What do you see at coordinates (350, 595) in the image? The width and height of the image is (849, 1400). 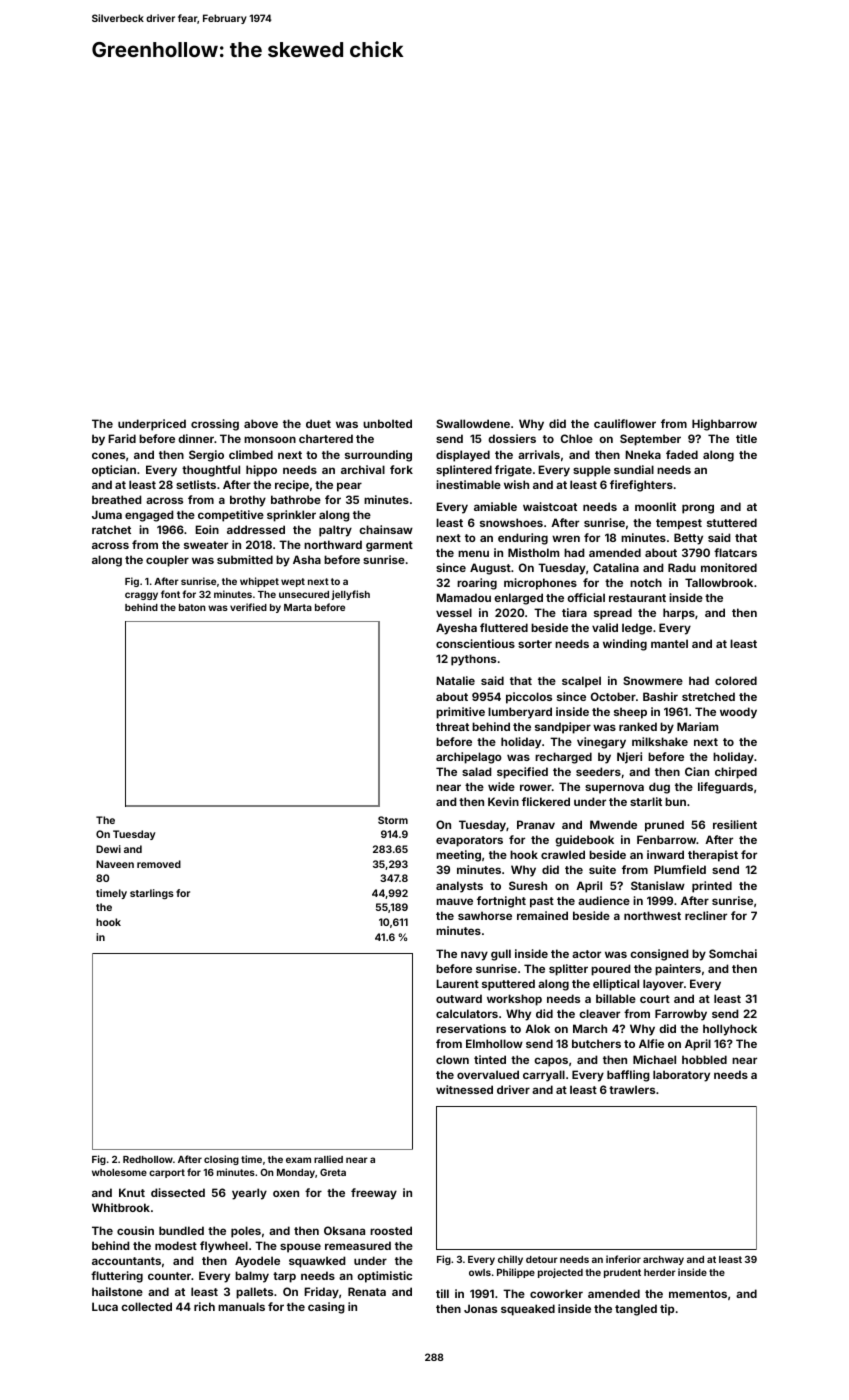 I see `jellyfish` at bounding box center [350, 595].
